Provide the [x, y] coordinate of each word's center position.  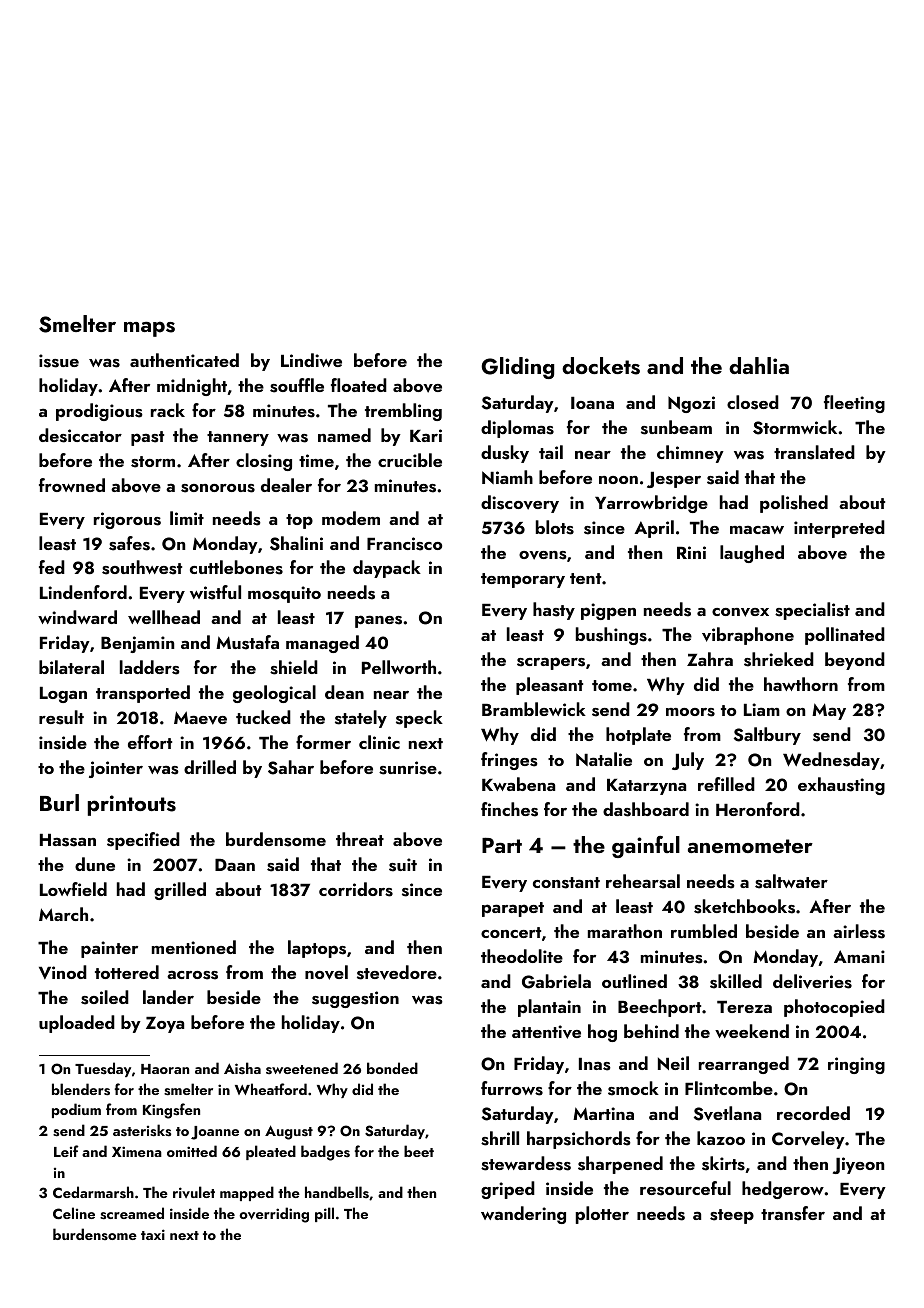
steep [732, 1216]
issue [59, 361]
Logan [63, 695]
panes [378, 621]
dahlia [759, 365]
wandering [523, 1215]
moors [690, 712]
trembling [403, 412]
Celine [74, 1213]
